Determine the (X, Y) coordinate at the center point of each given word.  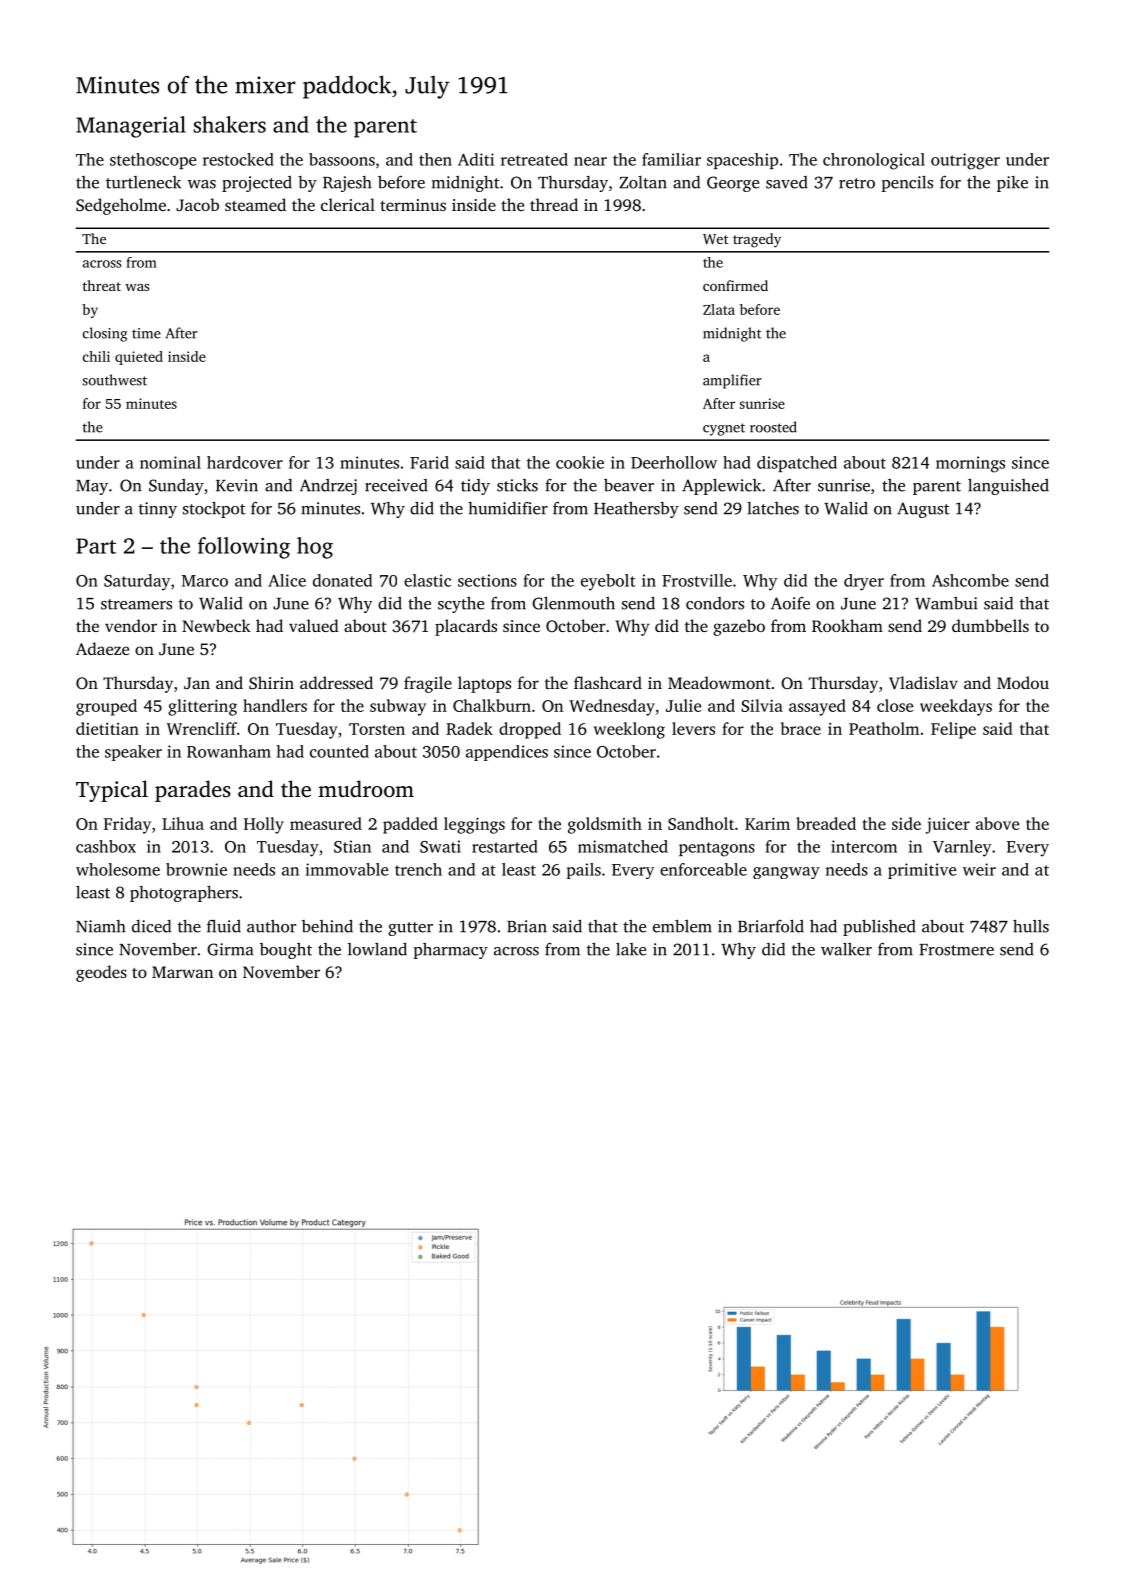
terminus (413, 205)
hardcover (245, 462)
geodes (101, 973)
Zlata (719, 309)
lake (631, 949)
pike (1012, 184)
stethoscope (153, 161)
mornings (970, 464)
